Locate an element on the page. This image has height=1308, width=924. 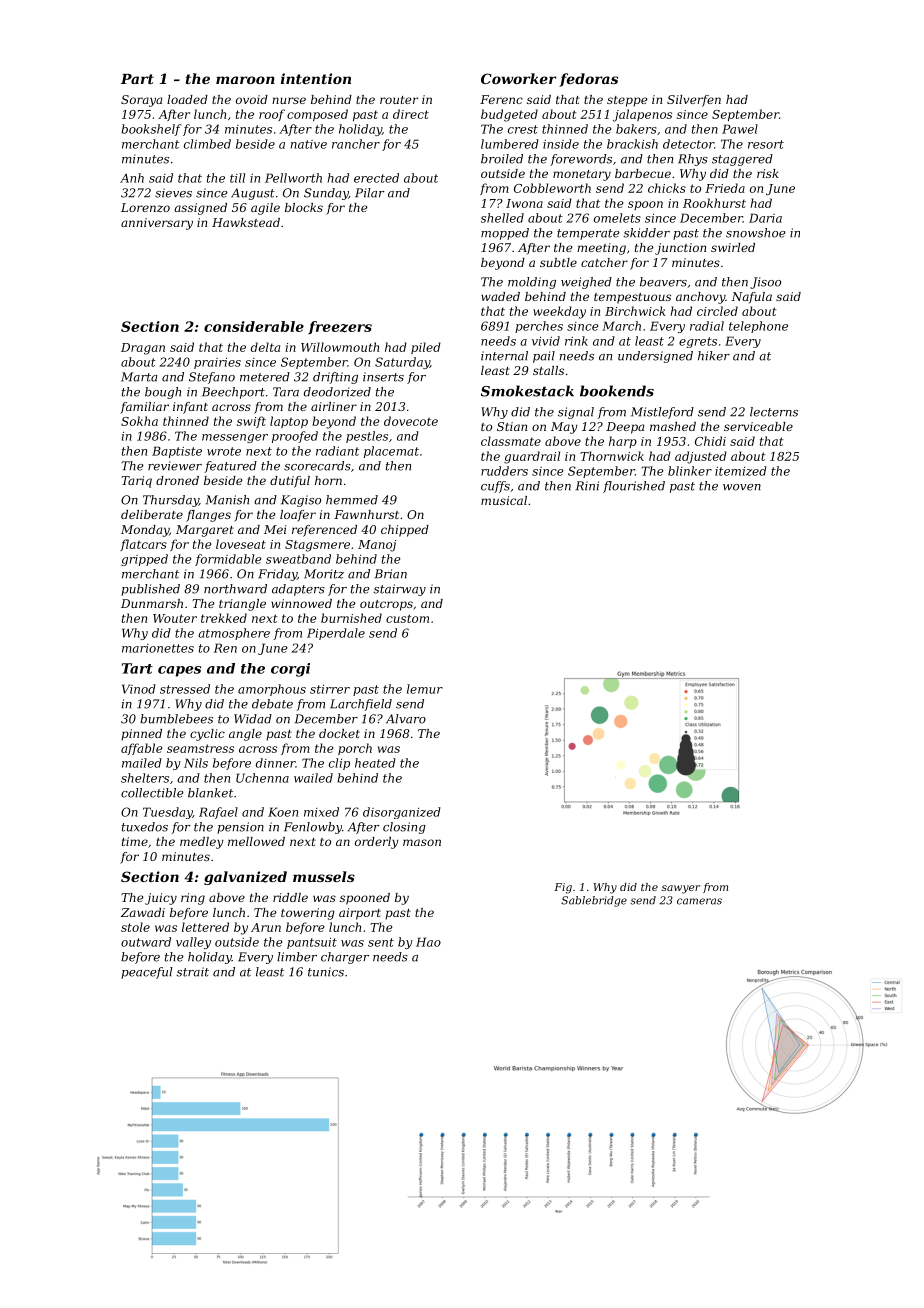
flourished is located at coordinates (634, 487).
